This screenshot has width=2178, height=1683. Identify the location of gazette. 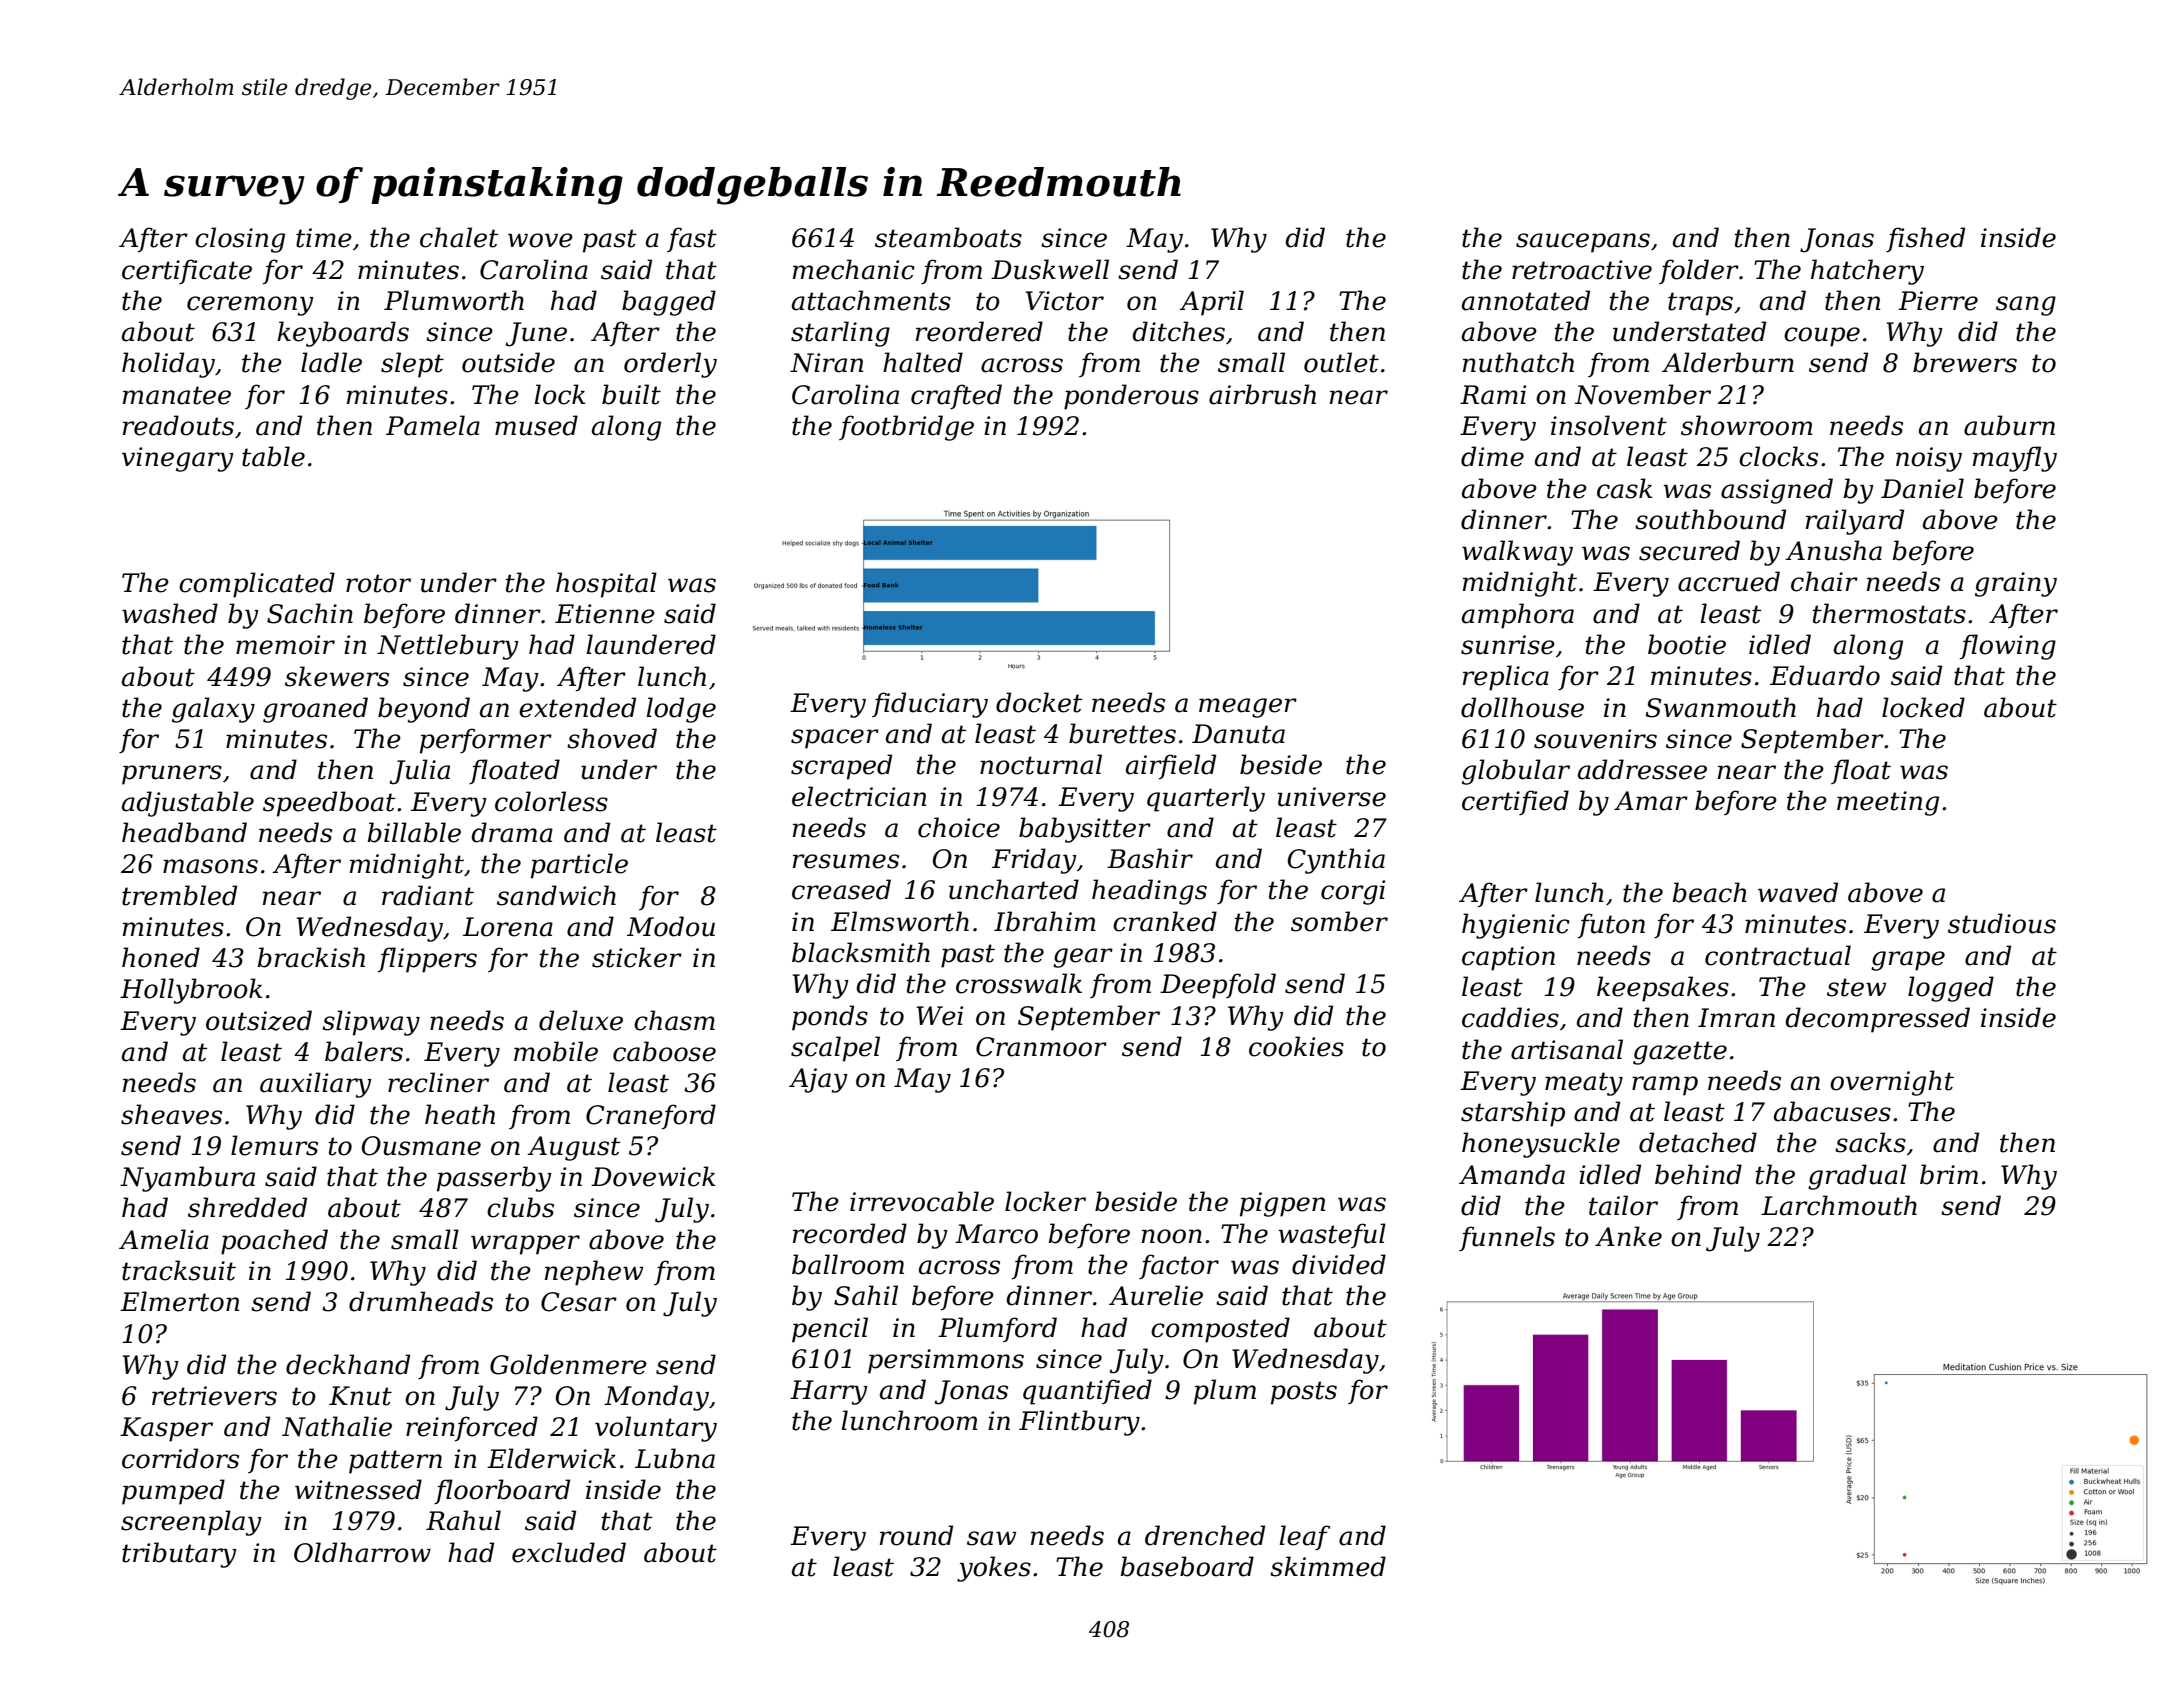
(1680, 1053).
